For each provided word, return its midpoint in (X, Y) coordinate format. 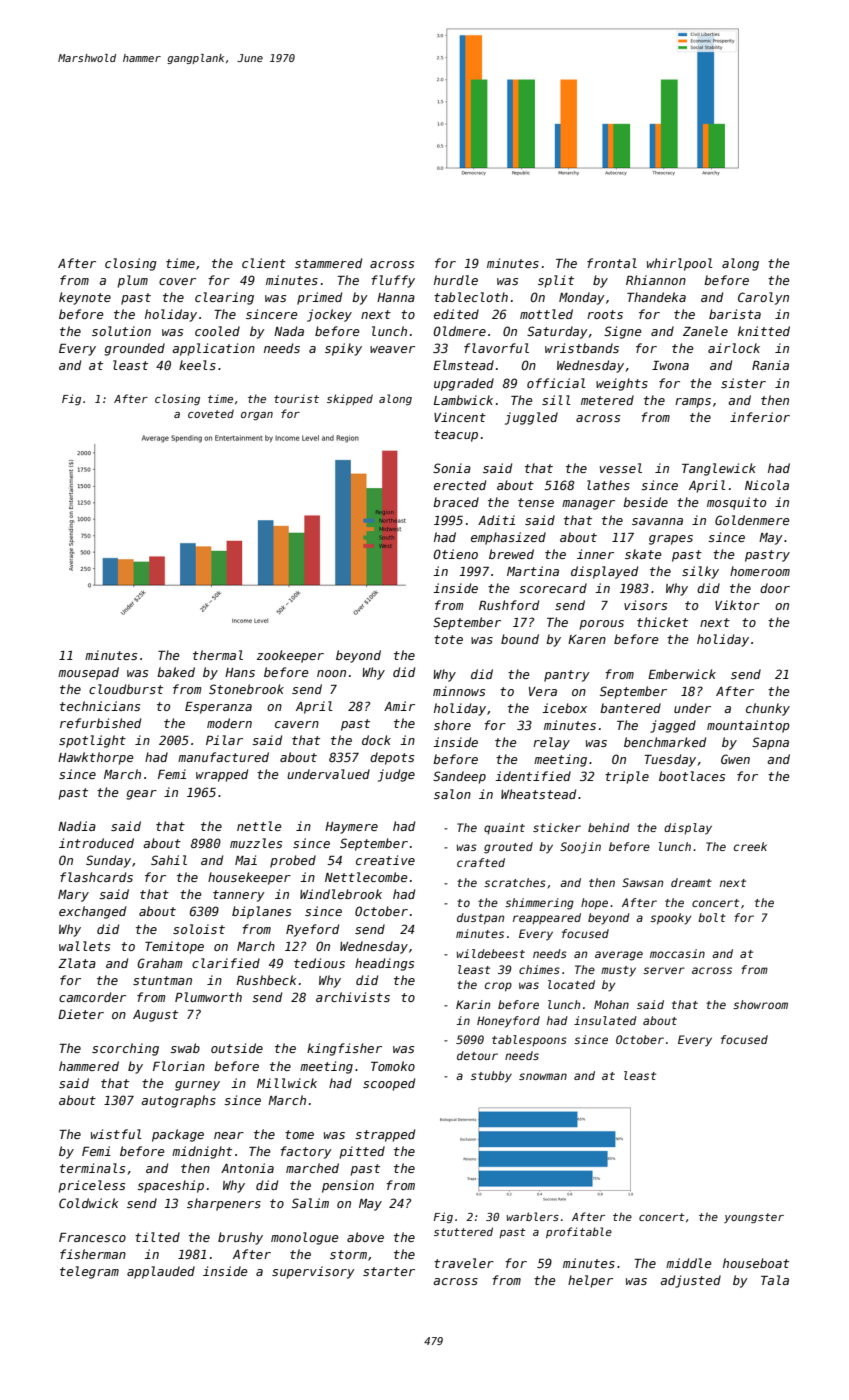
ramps (693, 403)
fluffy (393, 281)
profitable (579, 1232)
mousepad (88, 673)
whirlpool (680, 264)
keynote (85, 298)
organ (257, 416)
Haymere (351, 828)
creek (750, 846)
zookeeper (290, 656)
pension (348, 1186)
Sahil (169, 860)
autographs (178, 1101)
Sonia (452, 468)
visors (645, 605)
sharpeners (224, 1204)
